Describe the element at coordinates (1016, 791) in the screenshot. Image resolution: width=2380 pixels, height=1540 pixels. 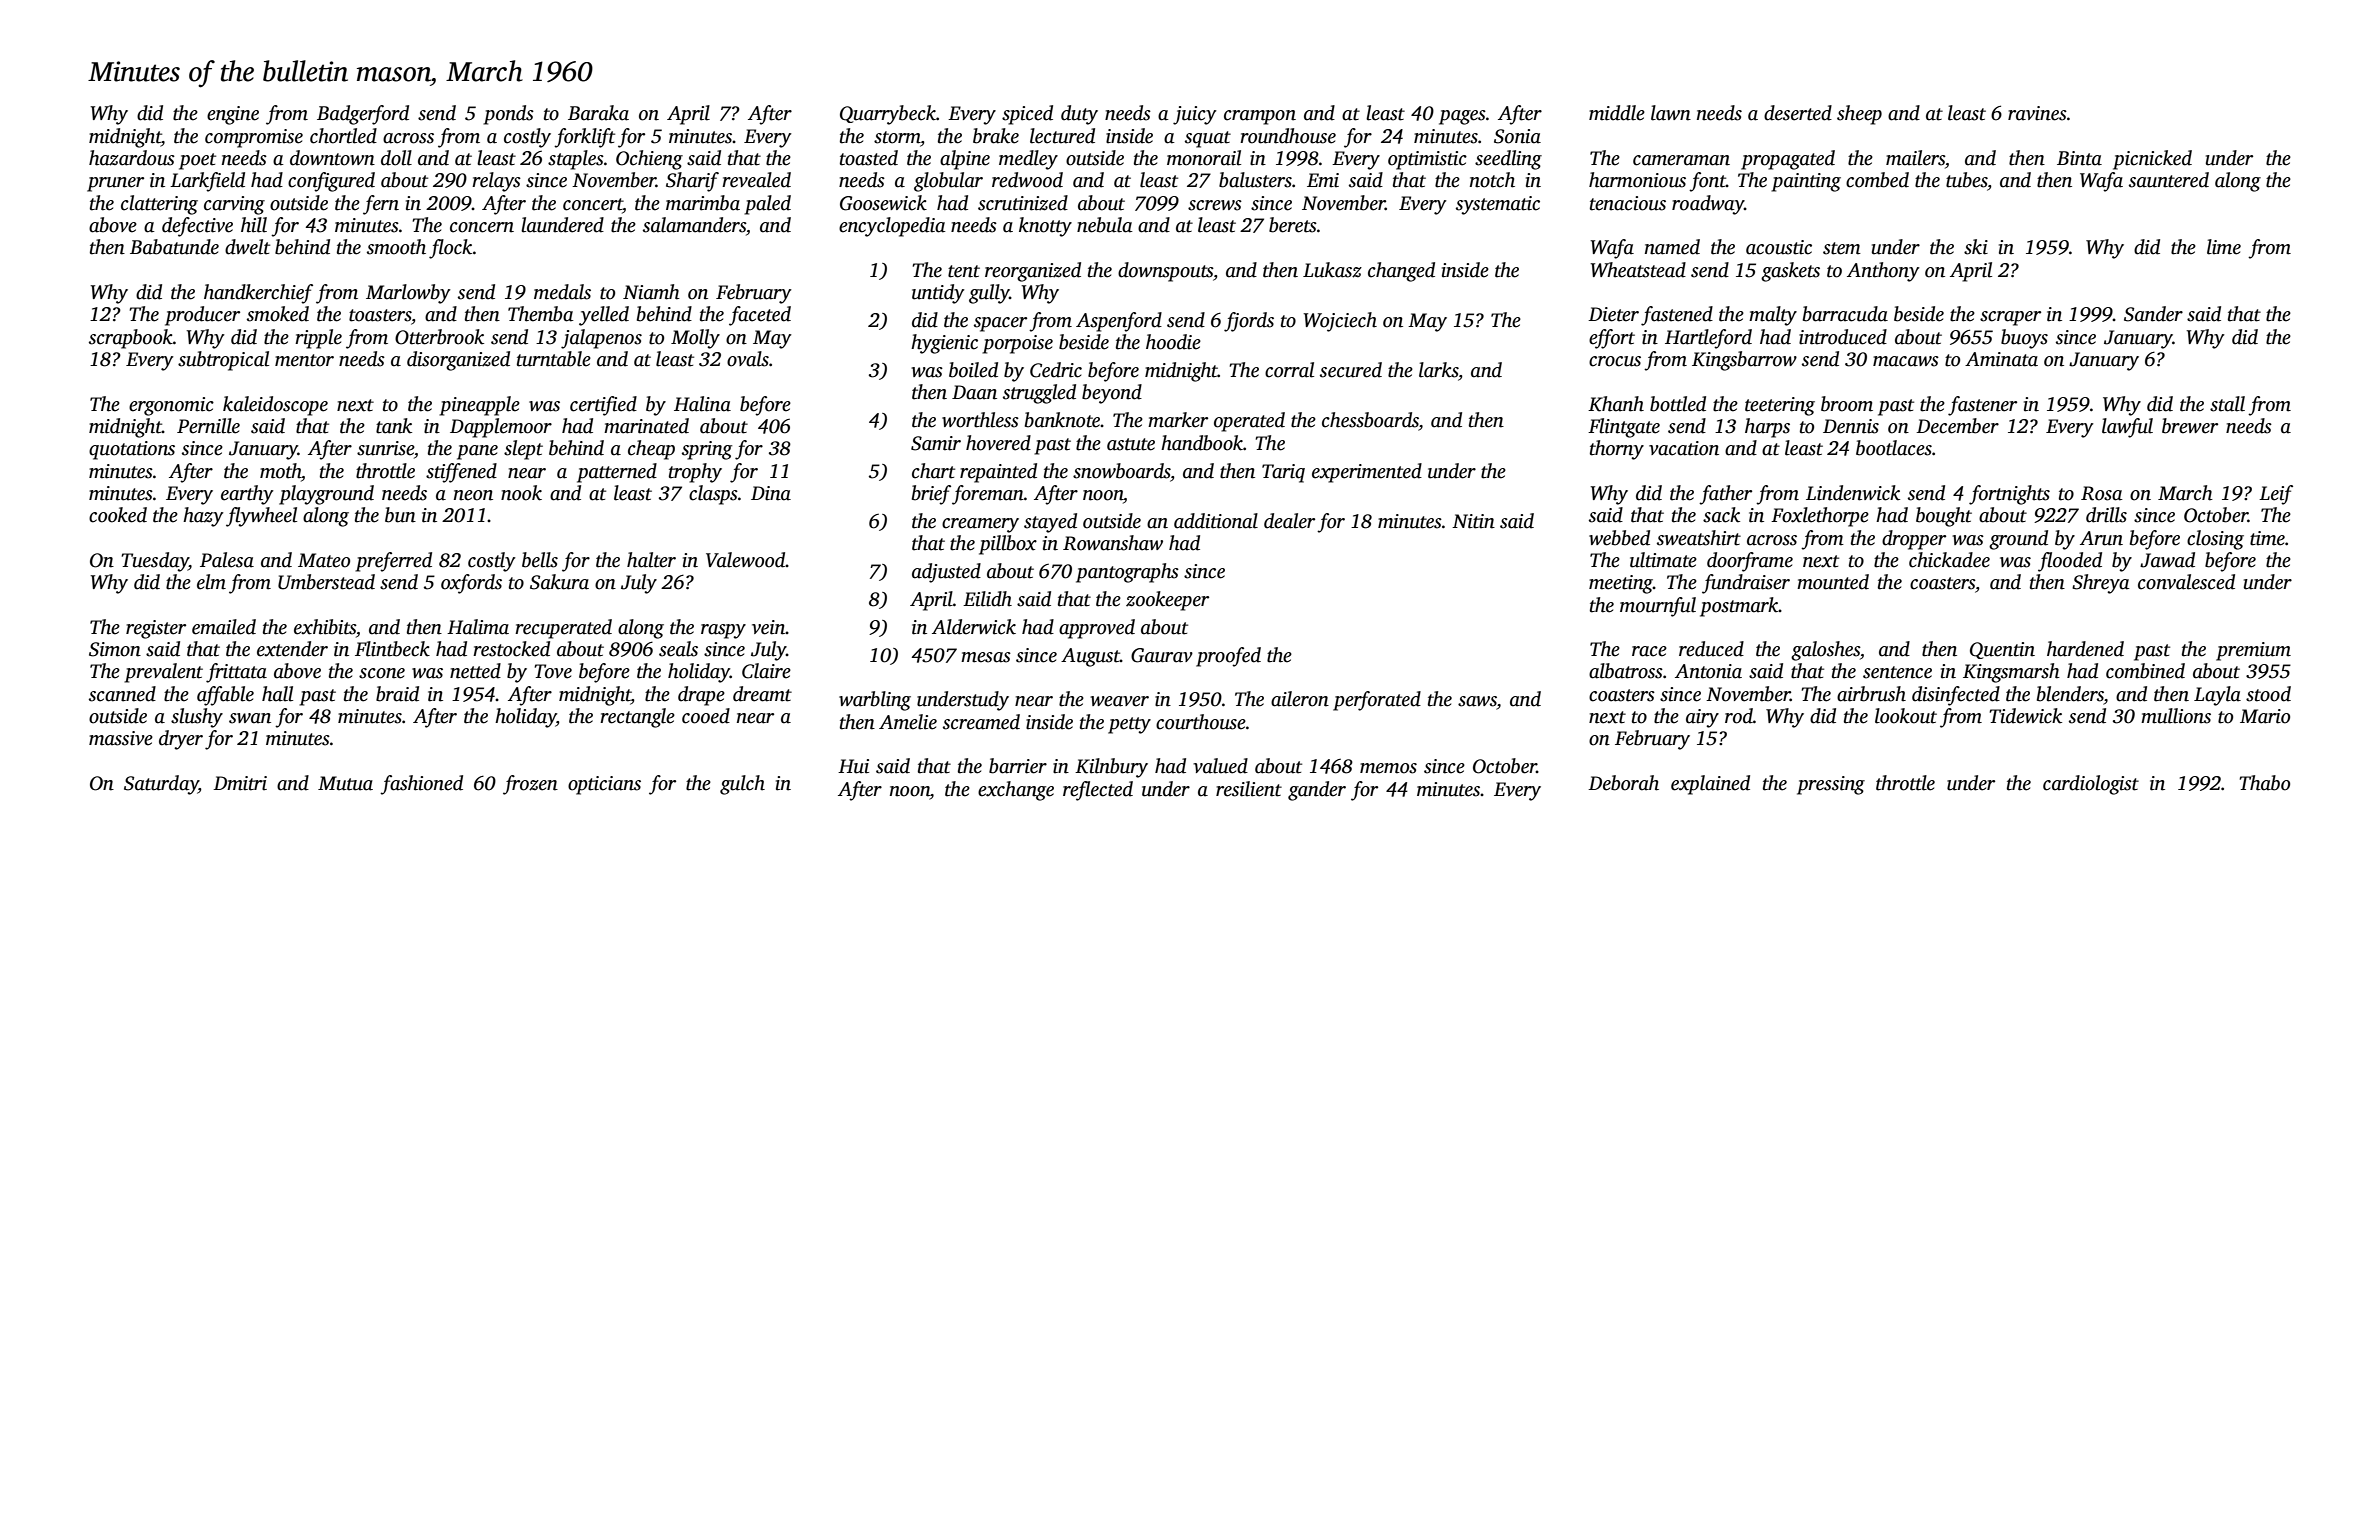
I see `exchange` at that location.
